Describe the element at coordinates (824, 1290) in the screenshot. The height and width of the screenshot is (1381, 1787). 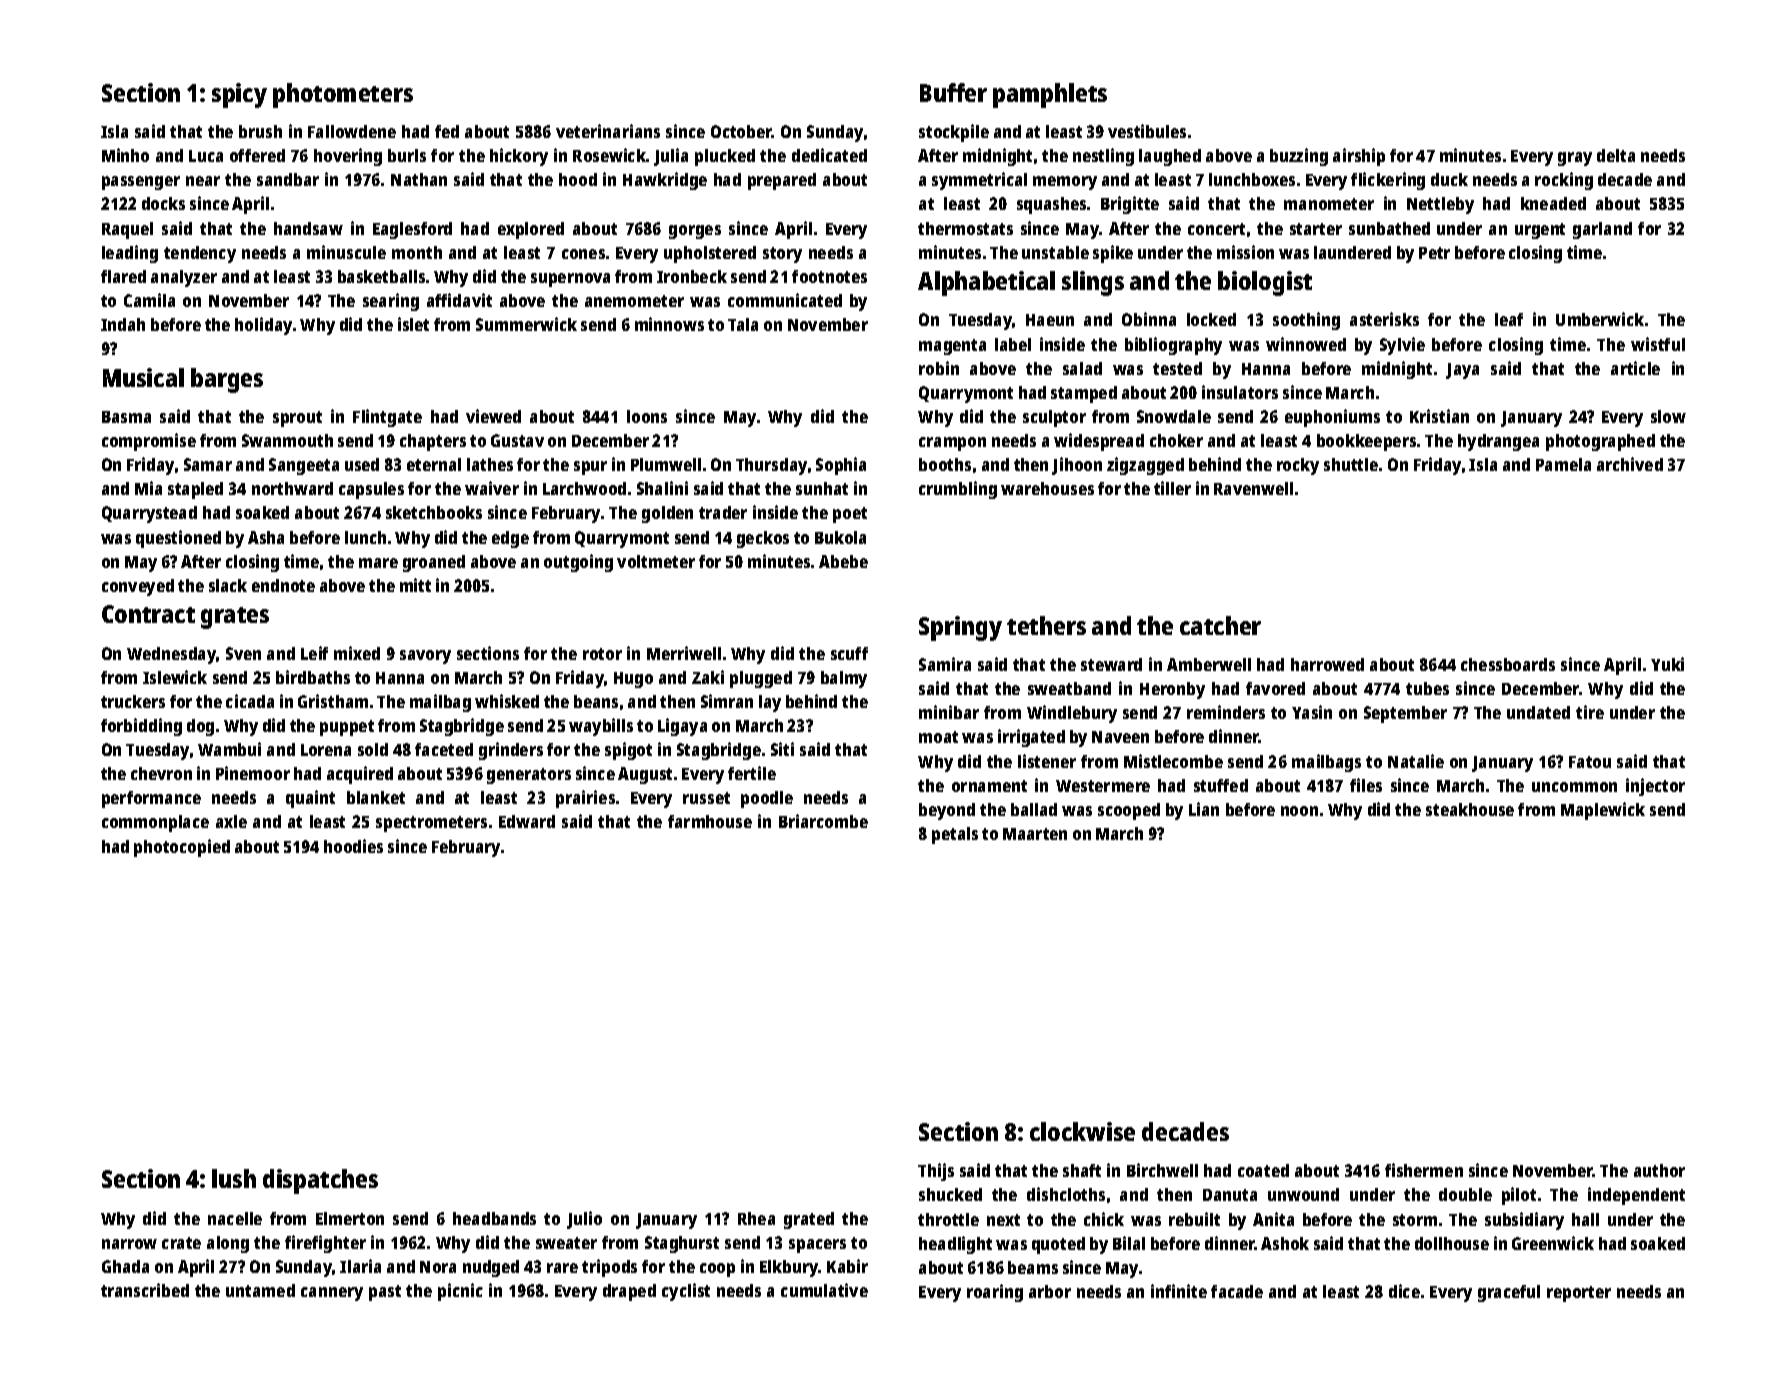
I see `cumulative` at that location.
